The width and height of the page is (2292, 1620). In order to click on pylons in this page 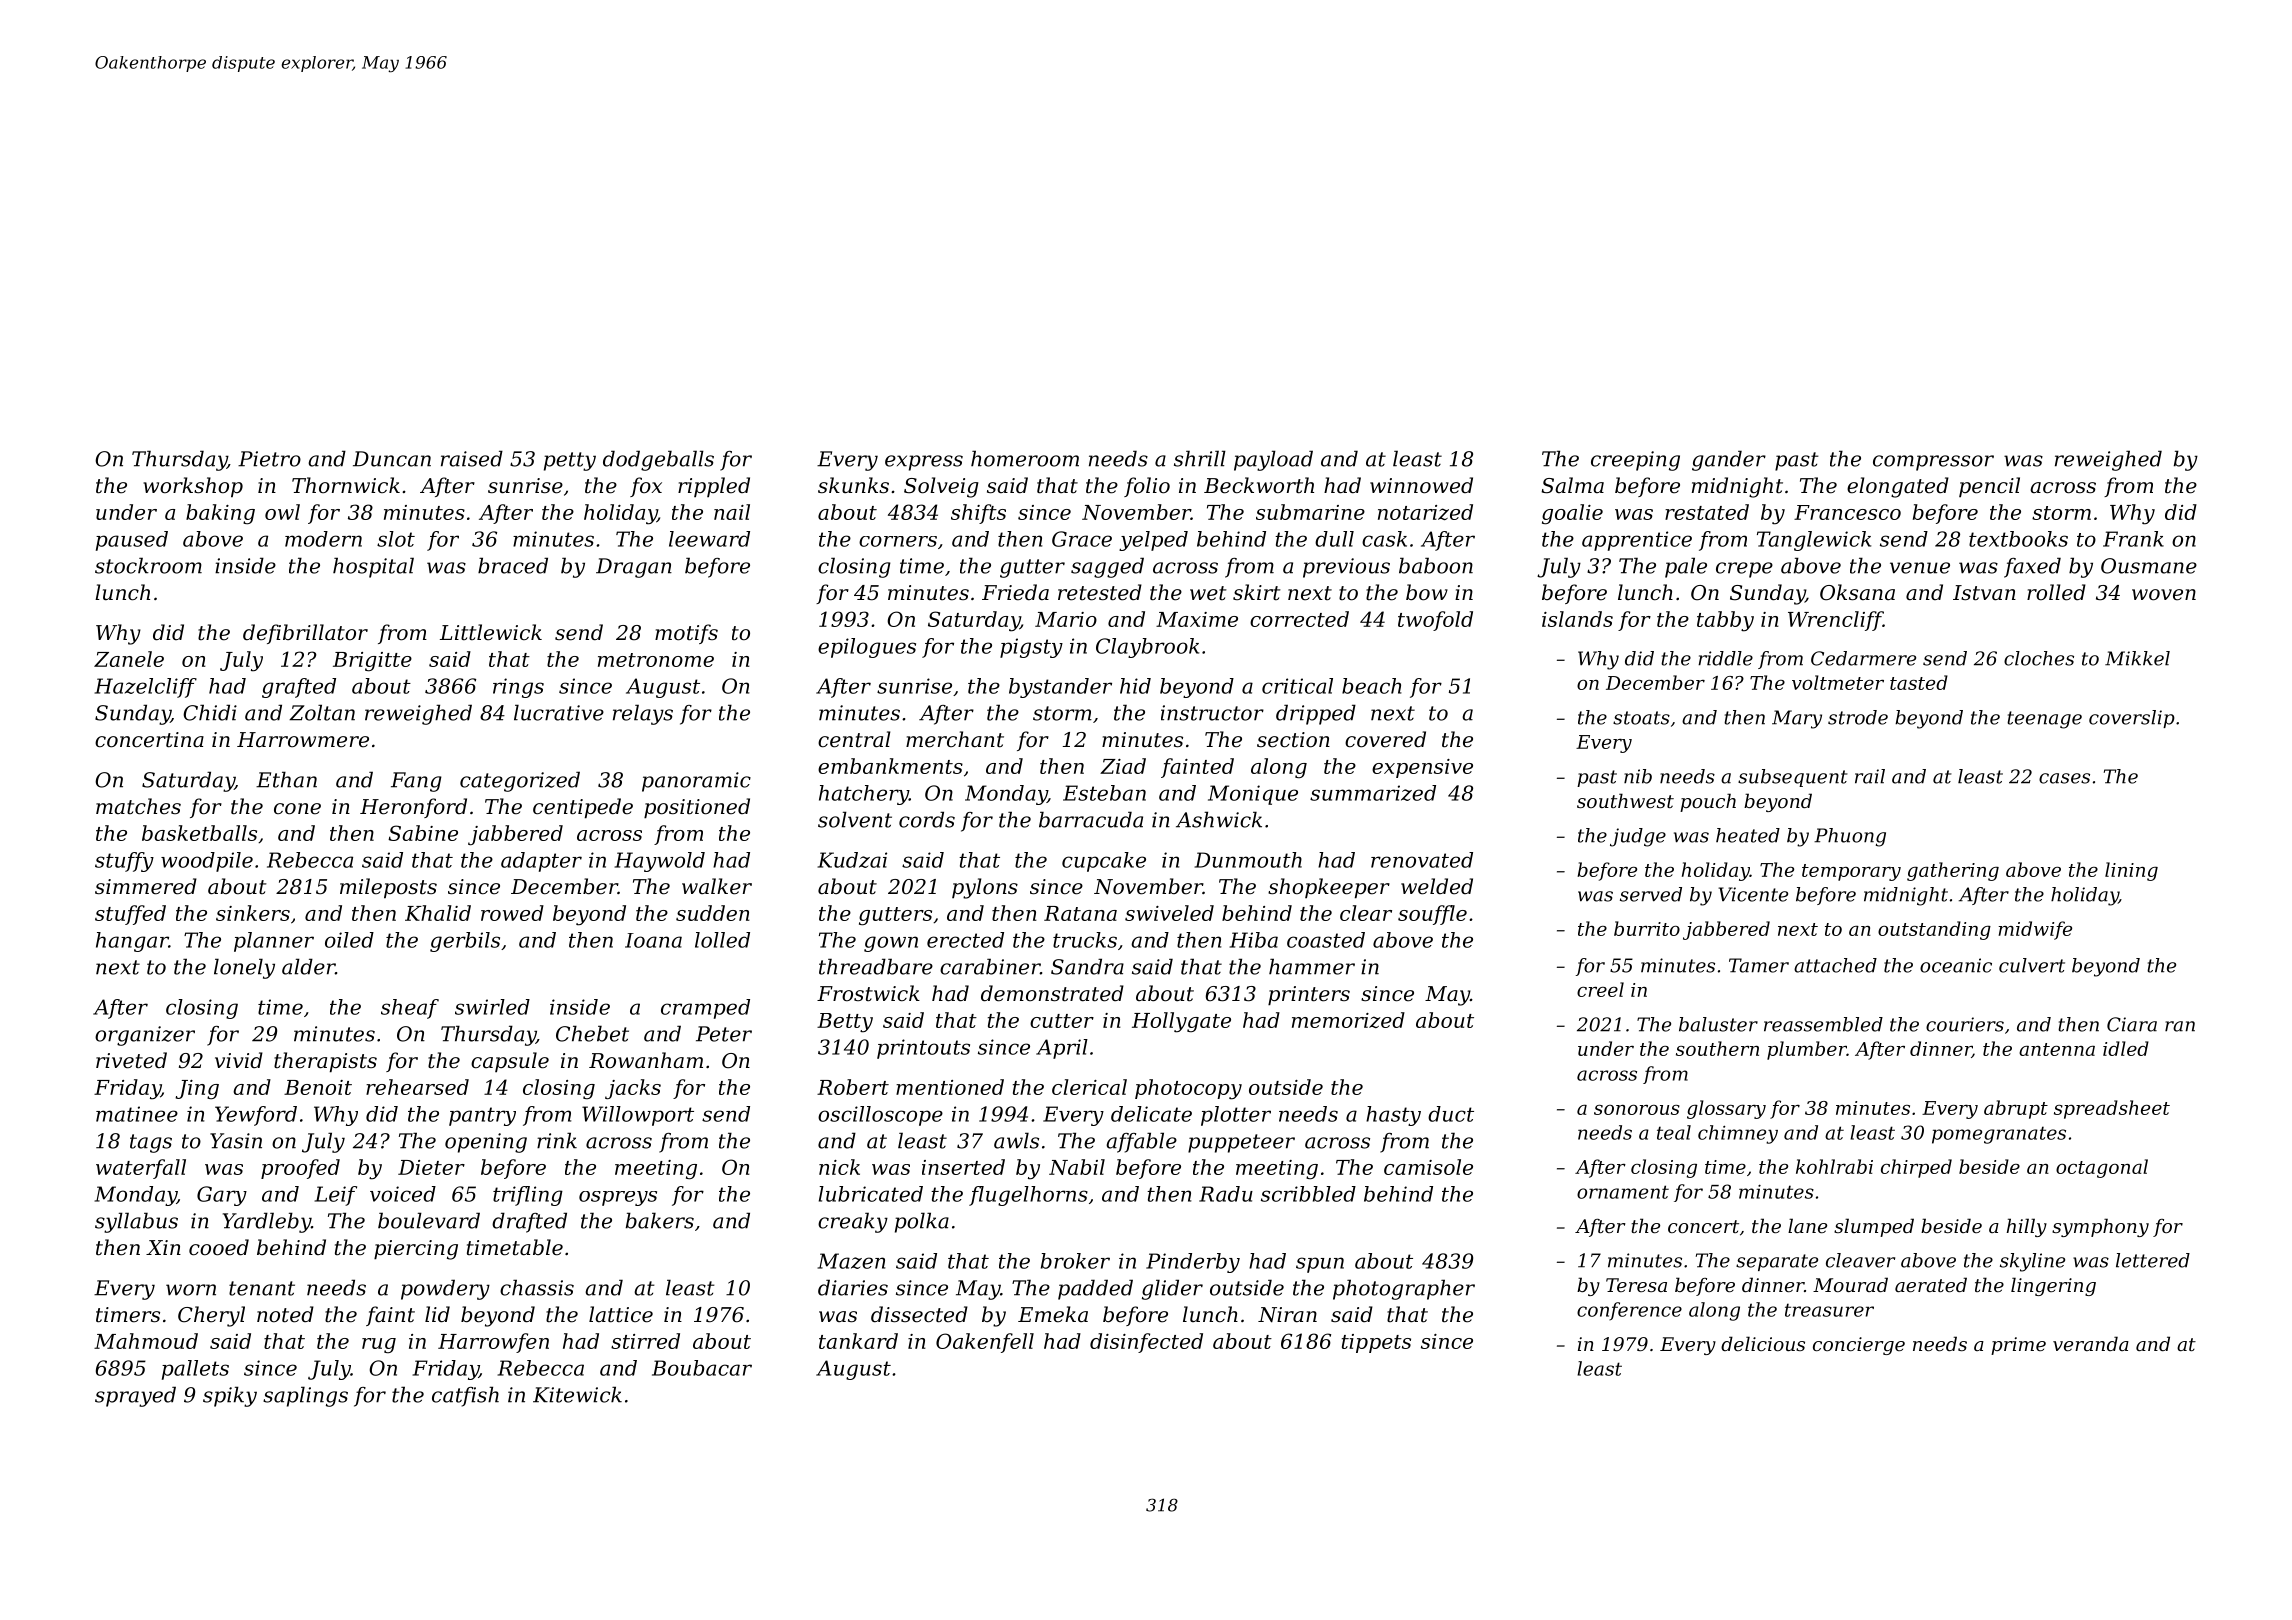, I will do `click(985, 888)`.
